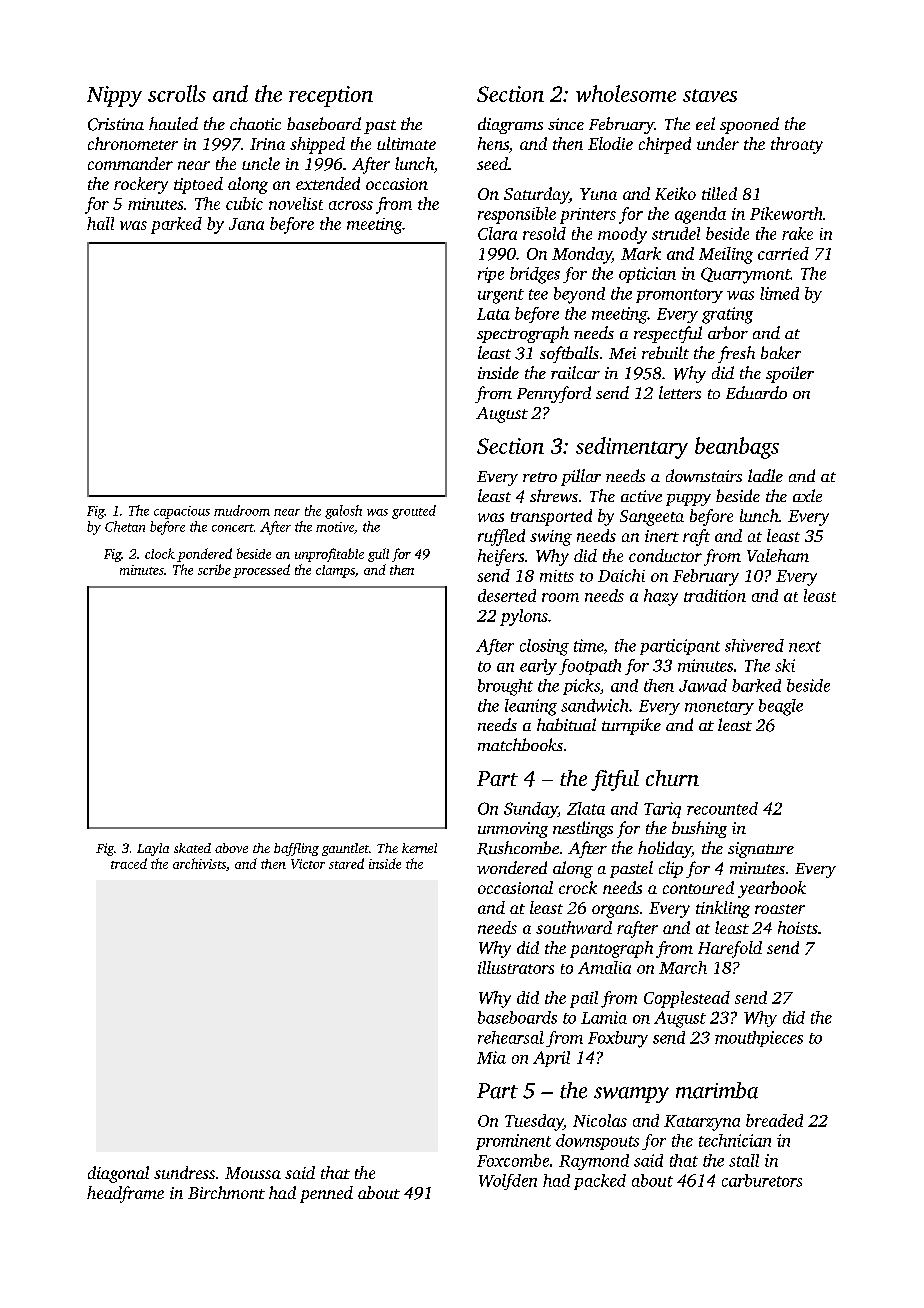 The height and width of the image is (1308, 924). I want to click on gull, so click(378, 555).
